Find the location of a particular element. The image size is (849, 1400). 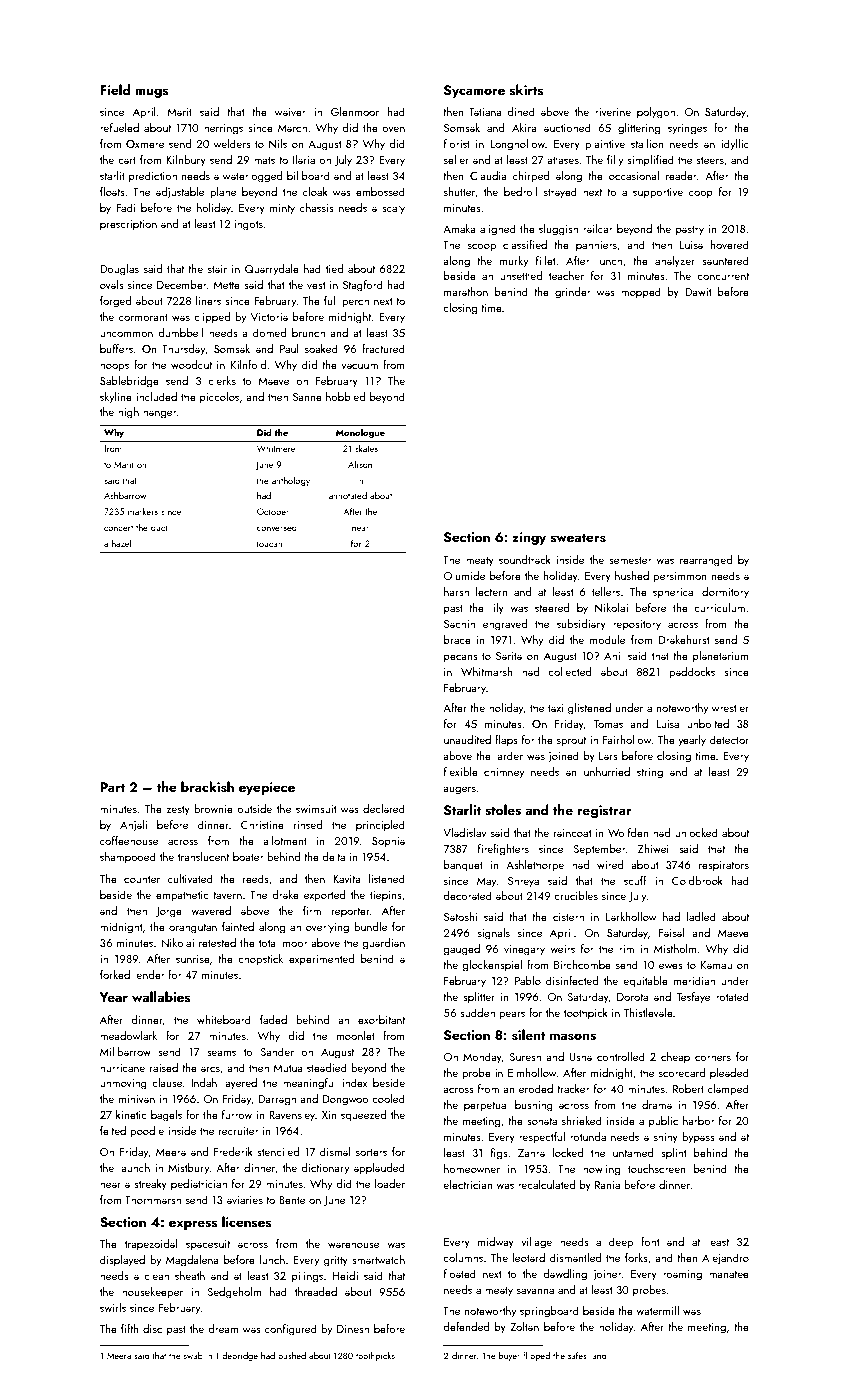

rearranged is located at coordinates (706, 561).
